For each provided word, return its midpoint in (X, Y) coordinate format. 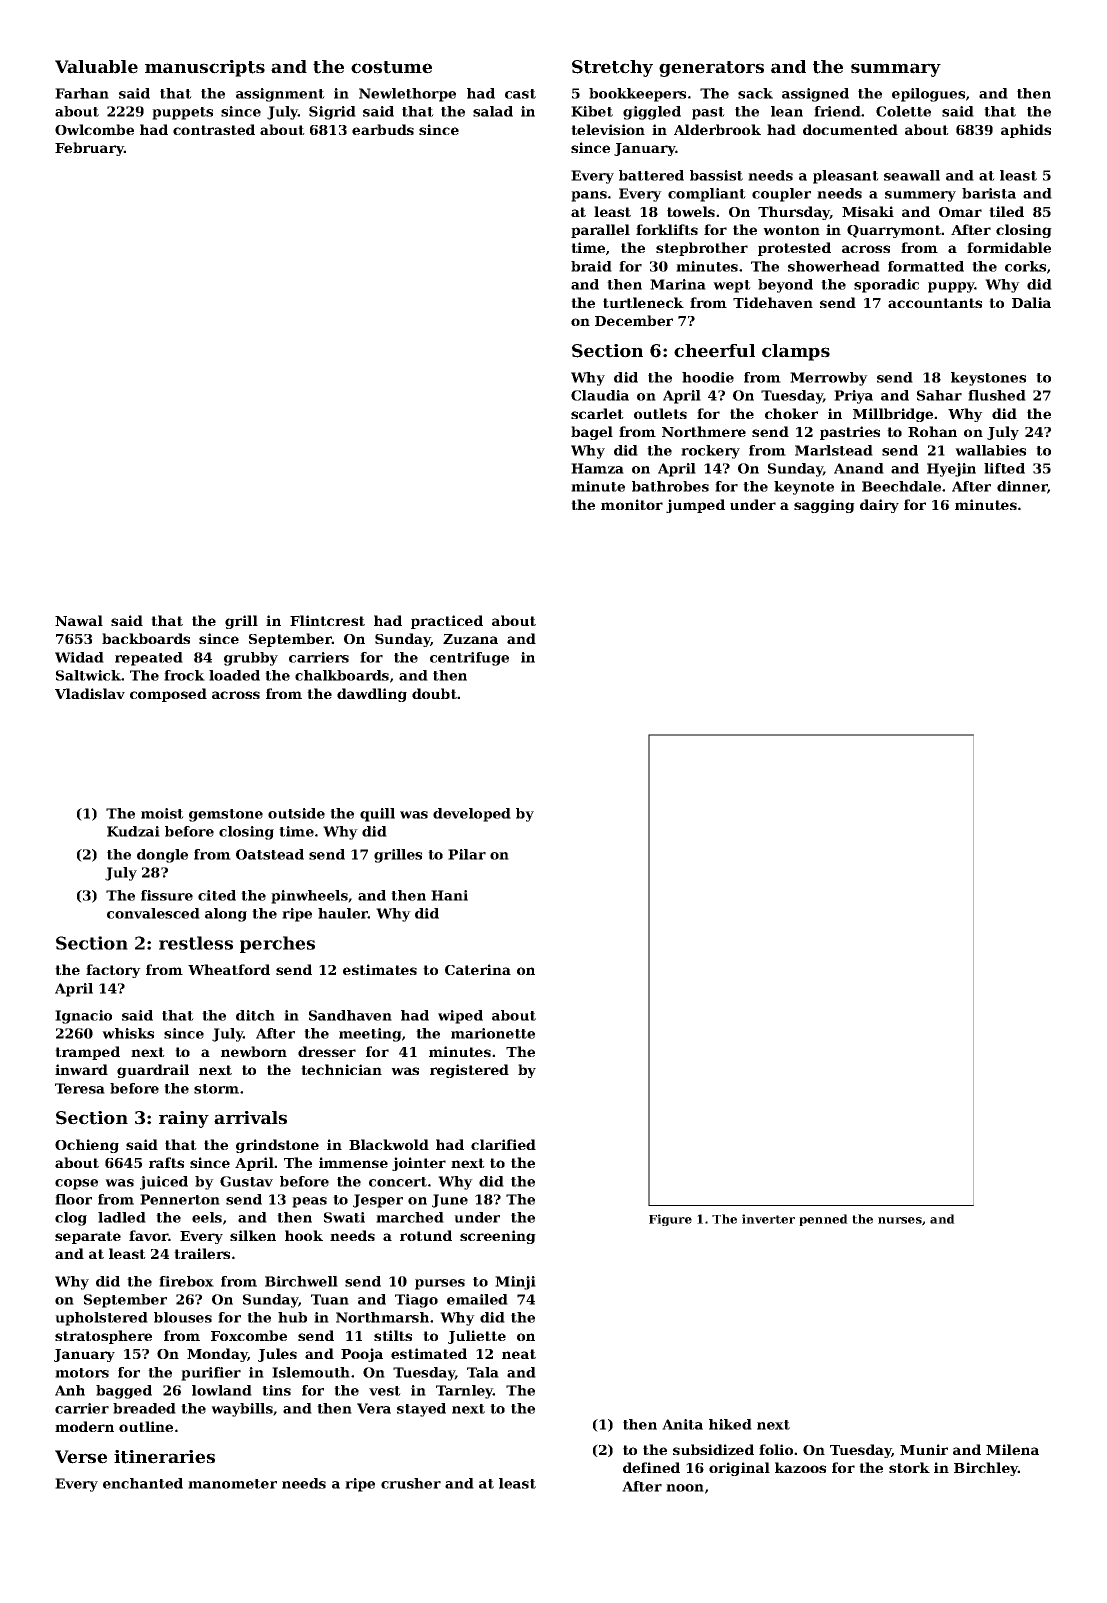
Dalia (1031, 302)
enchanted (143, 1483)
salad (493, 111)
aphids (1026, 131)
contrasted (214, 129)
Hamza (597, 468)
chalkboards (342, 675)
